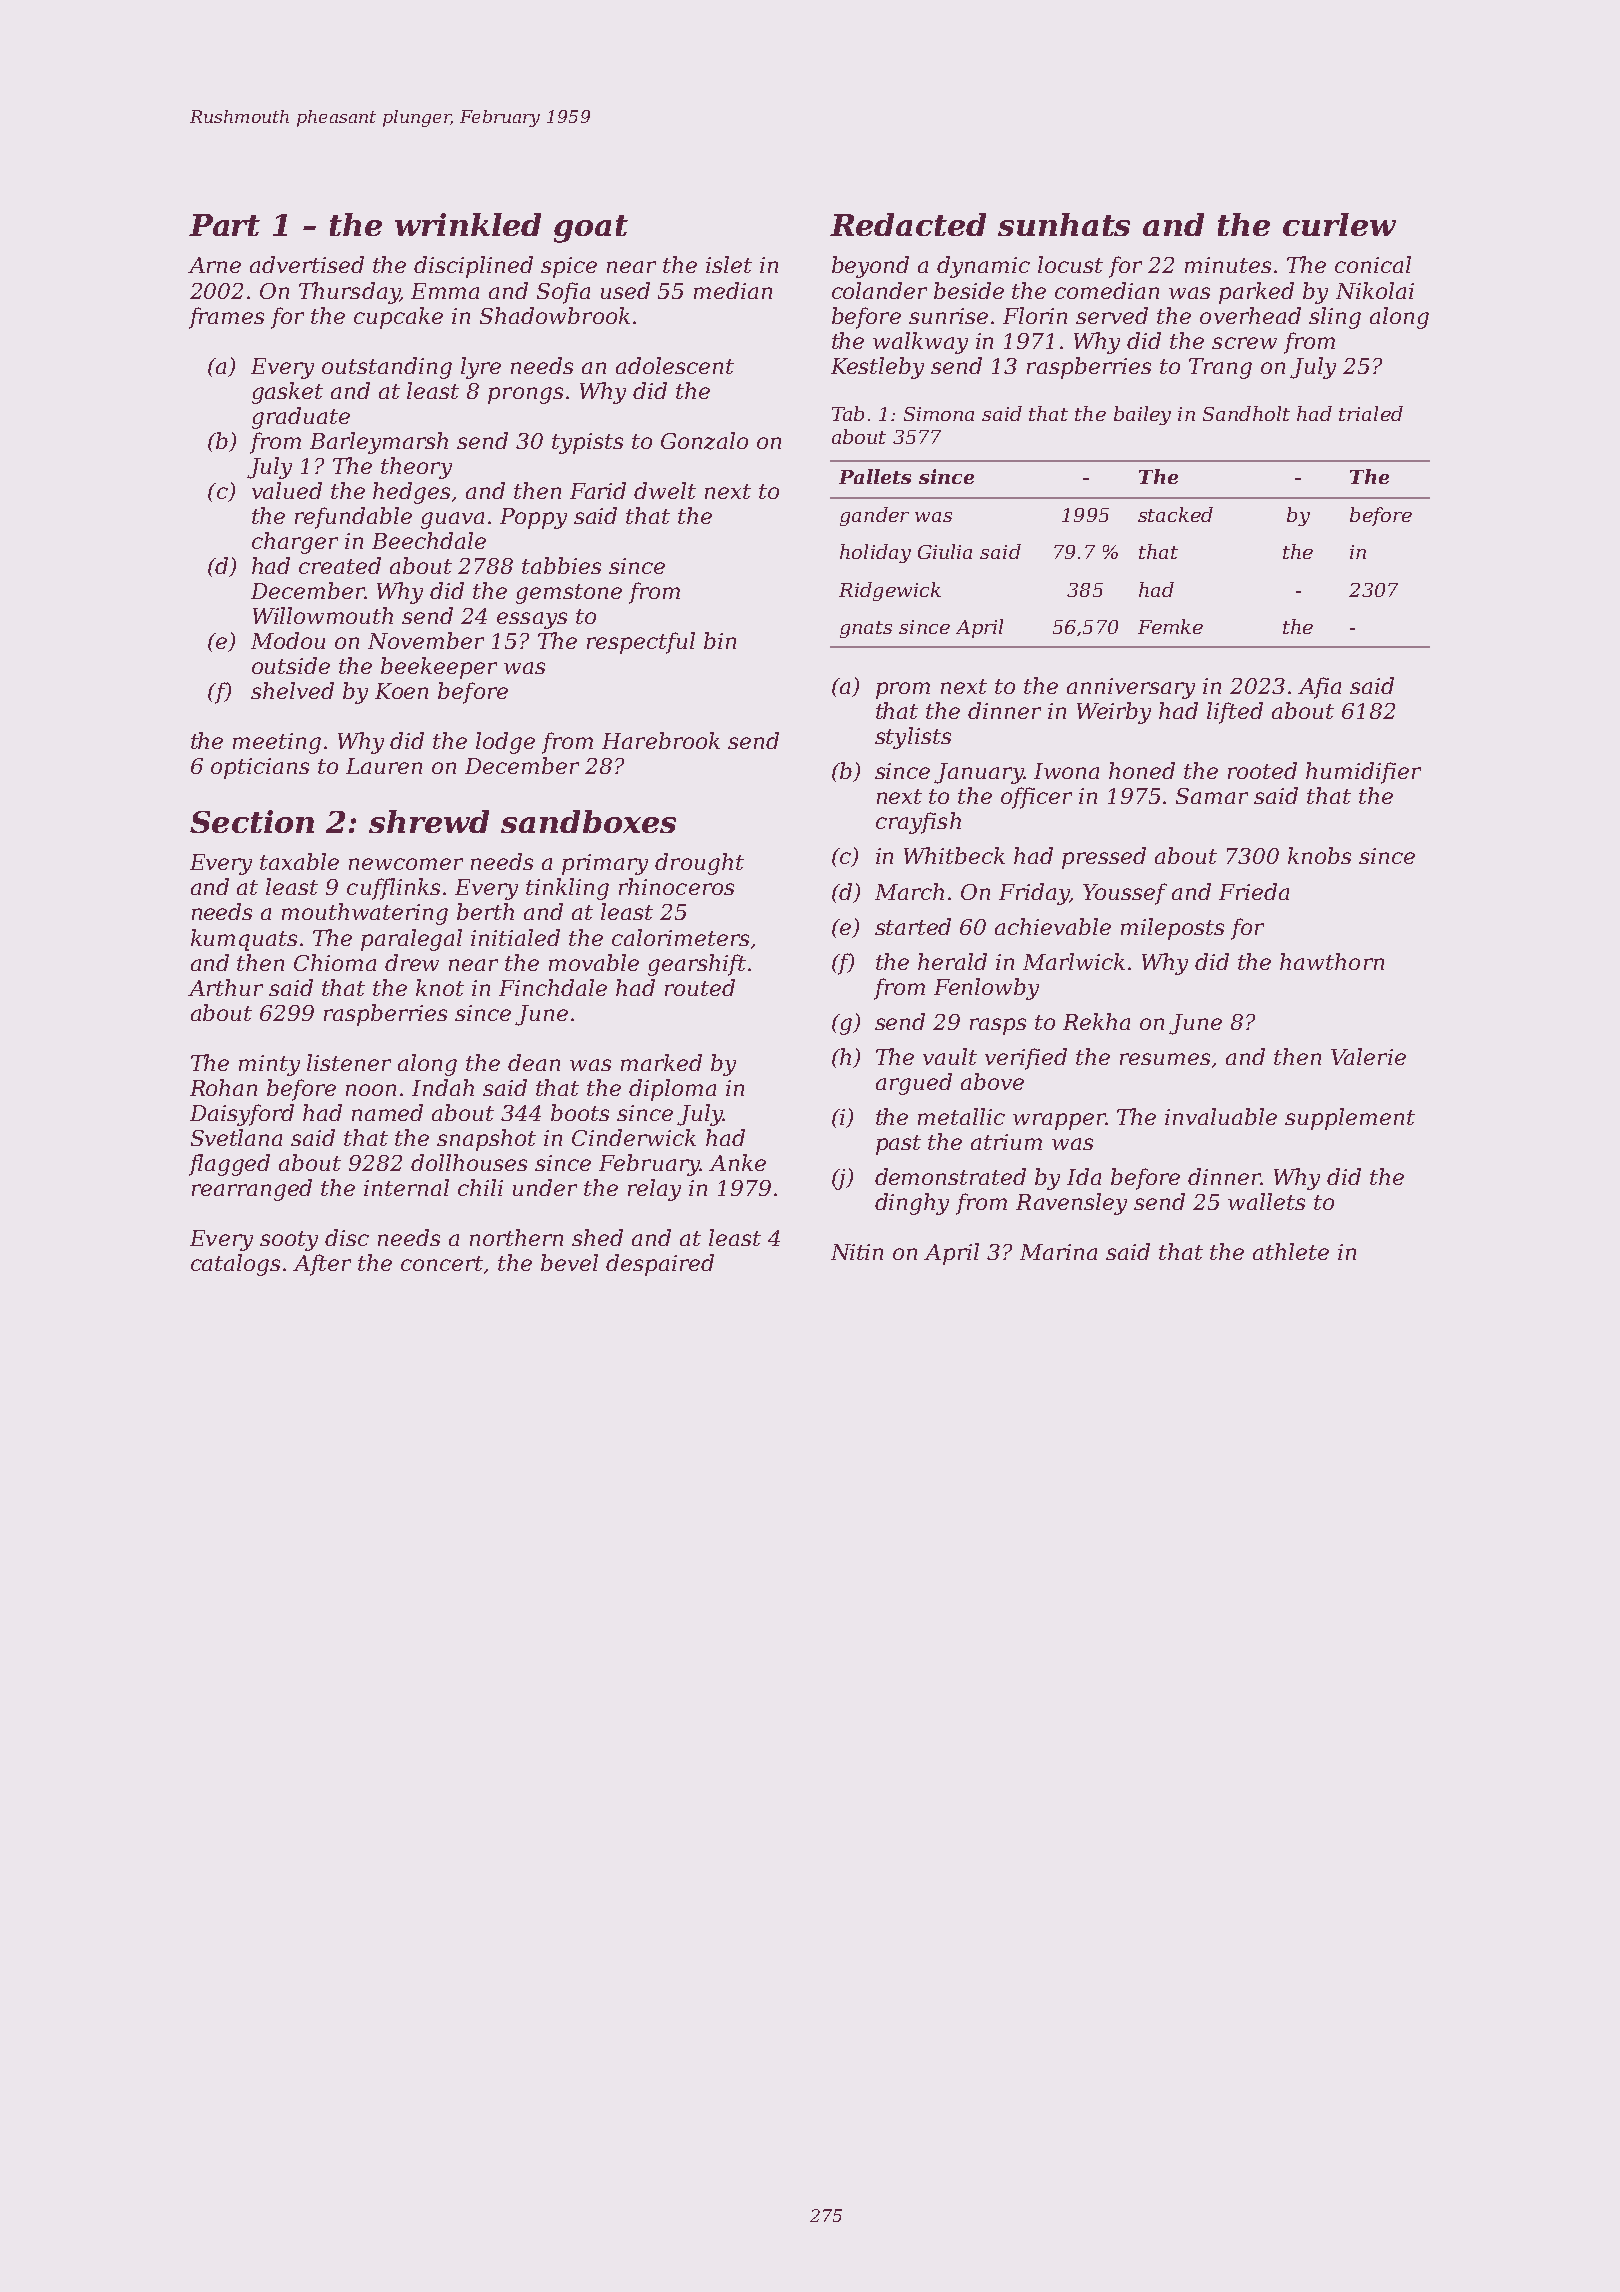 The height and width of the screenshot is (2292, 1620). What do you see at coordinates (903, 690) in the screenshot?
I see `prom` at bounding box center [903, 690].
